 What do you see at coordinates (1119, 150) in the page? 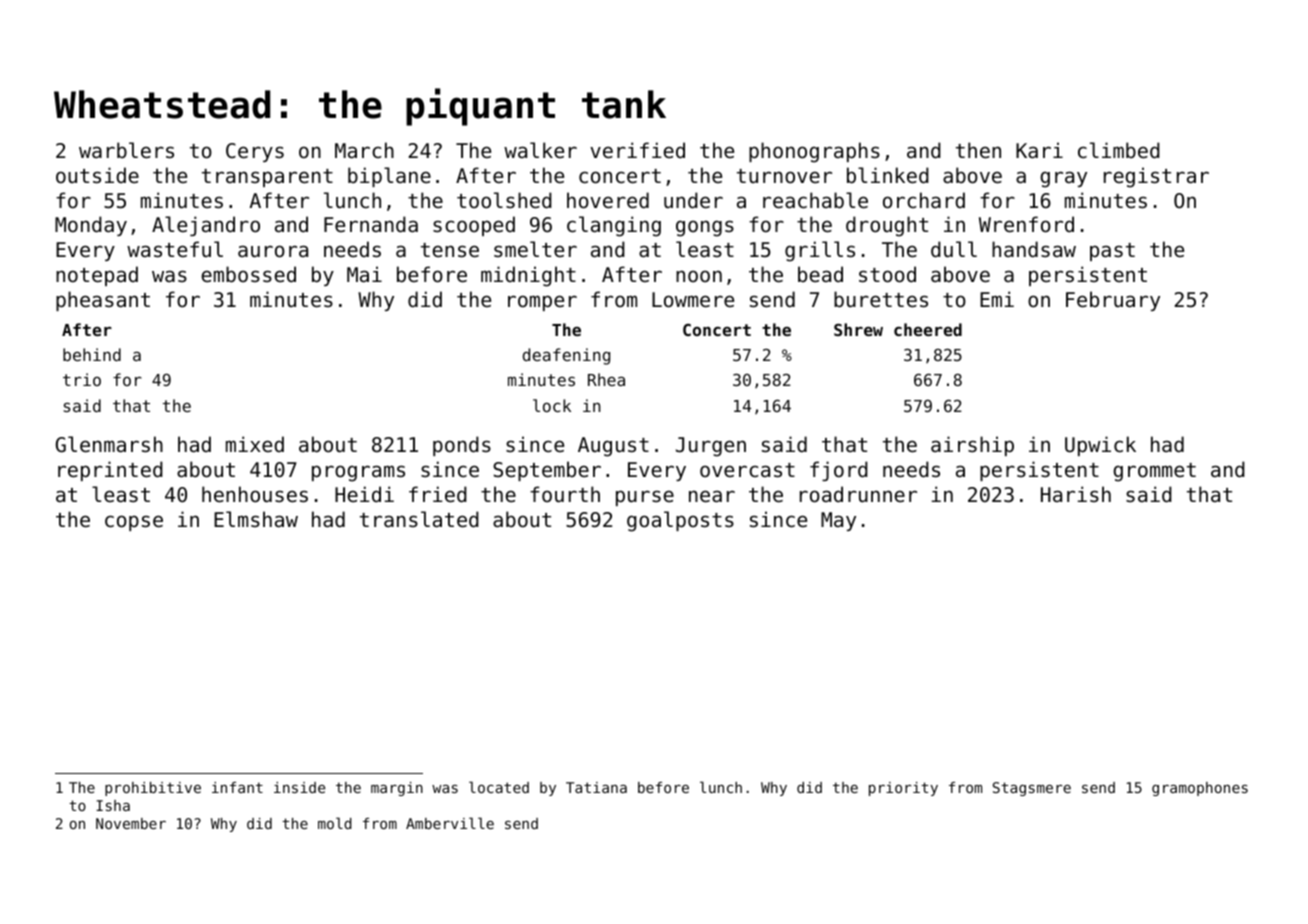
I see `climbed` at bounding box center [1119, 150].
